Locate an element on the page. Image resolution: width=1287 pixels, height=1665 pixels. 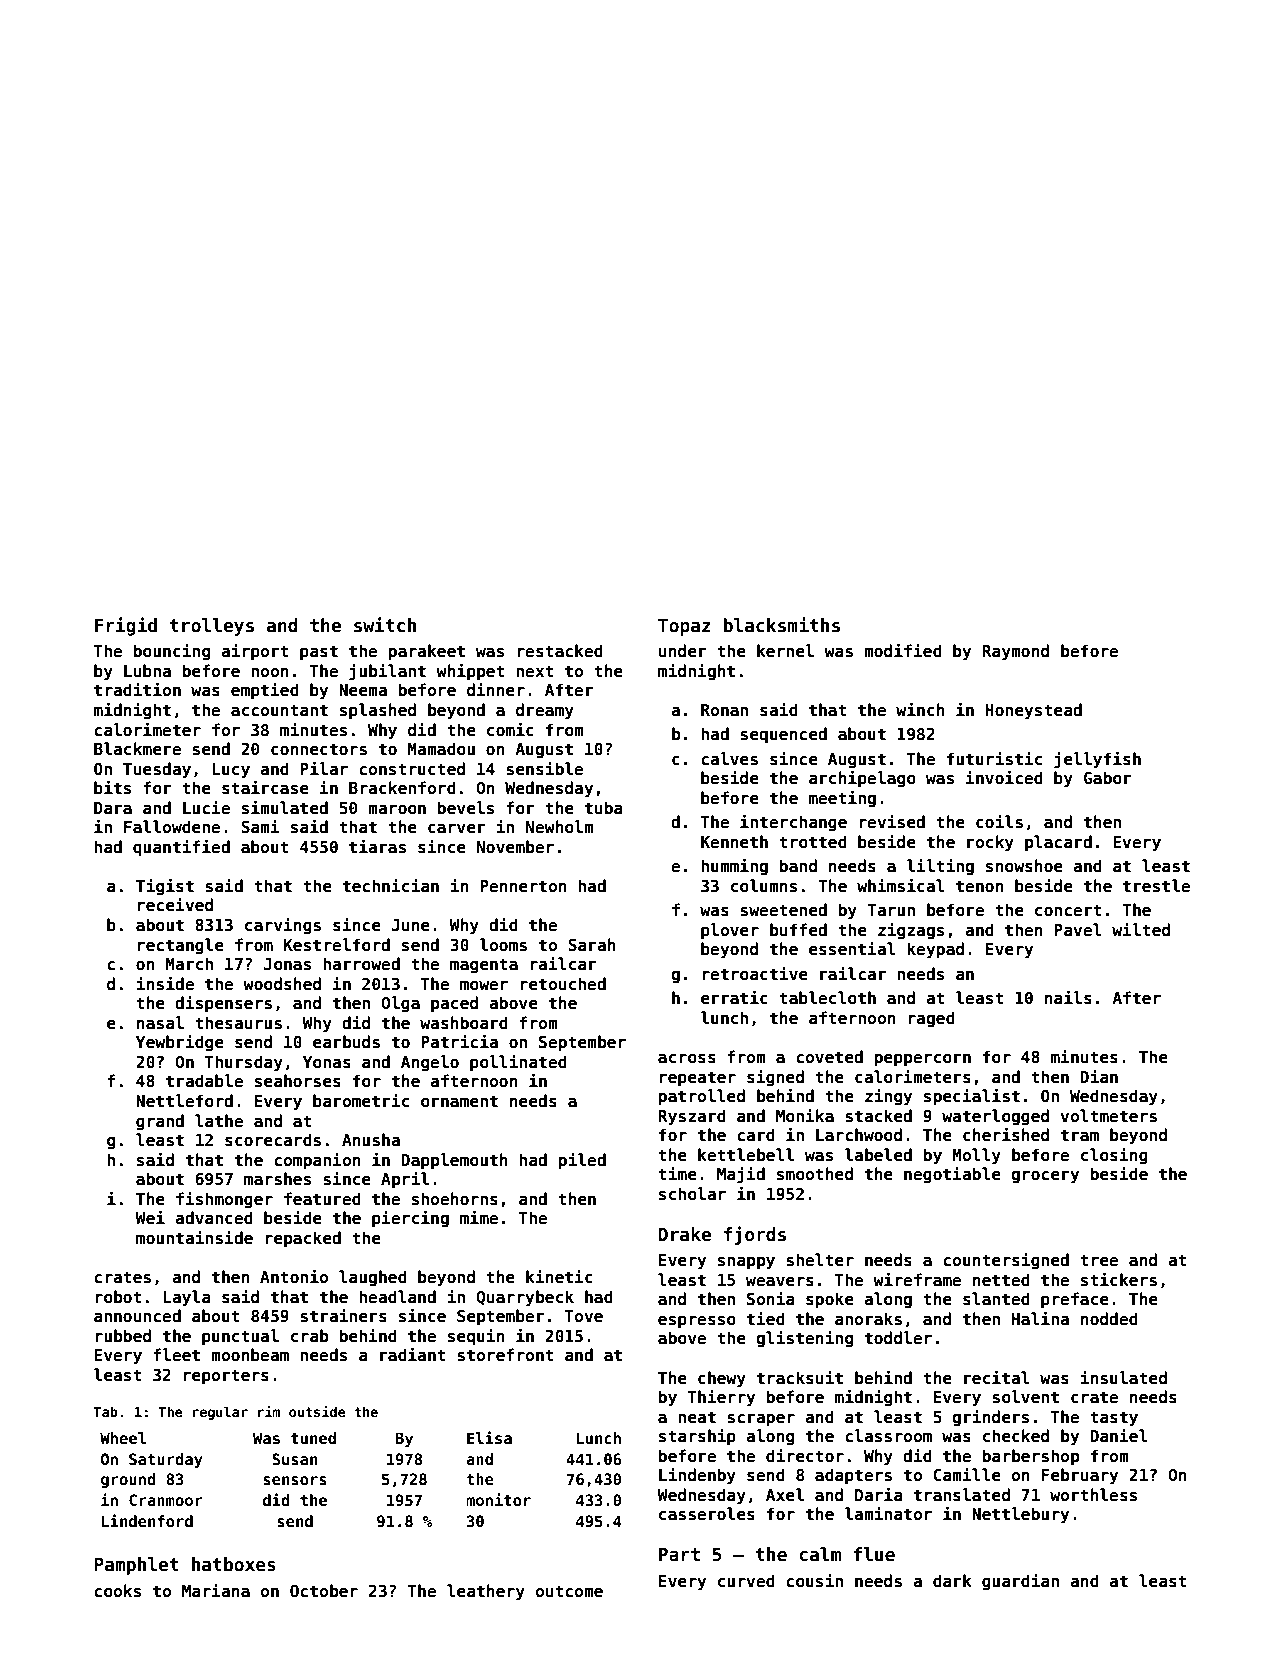
preface is located at coordinates (1075, 1300).
